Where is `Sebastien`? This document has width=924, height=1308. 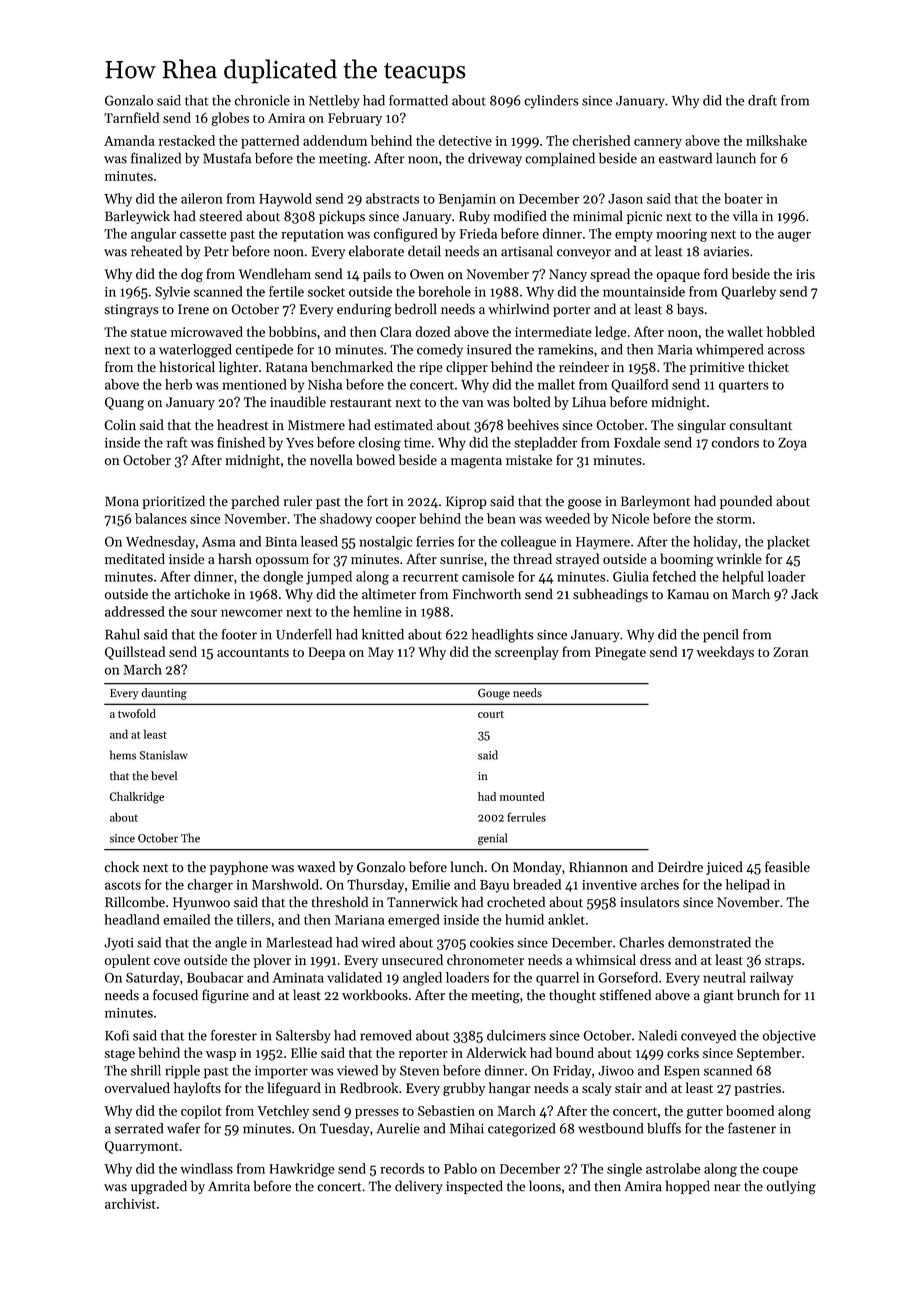
Sebastien is located at coordinates (446, 1110).
